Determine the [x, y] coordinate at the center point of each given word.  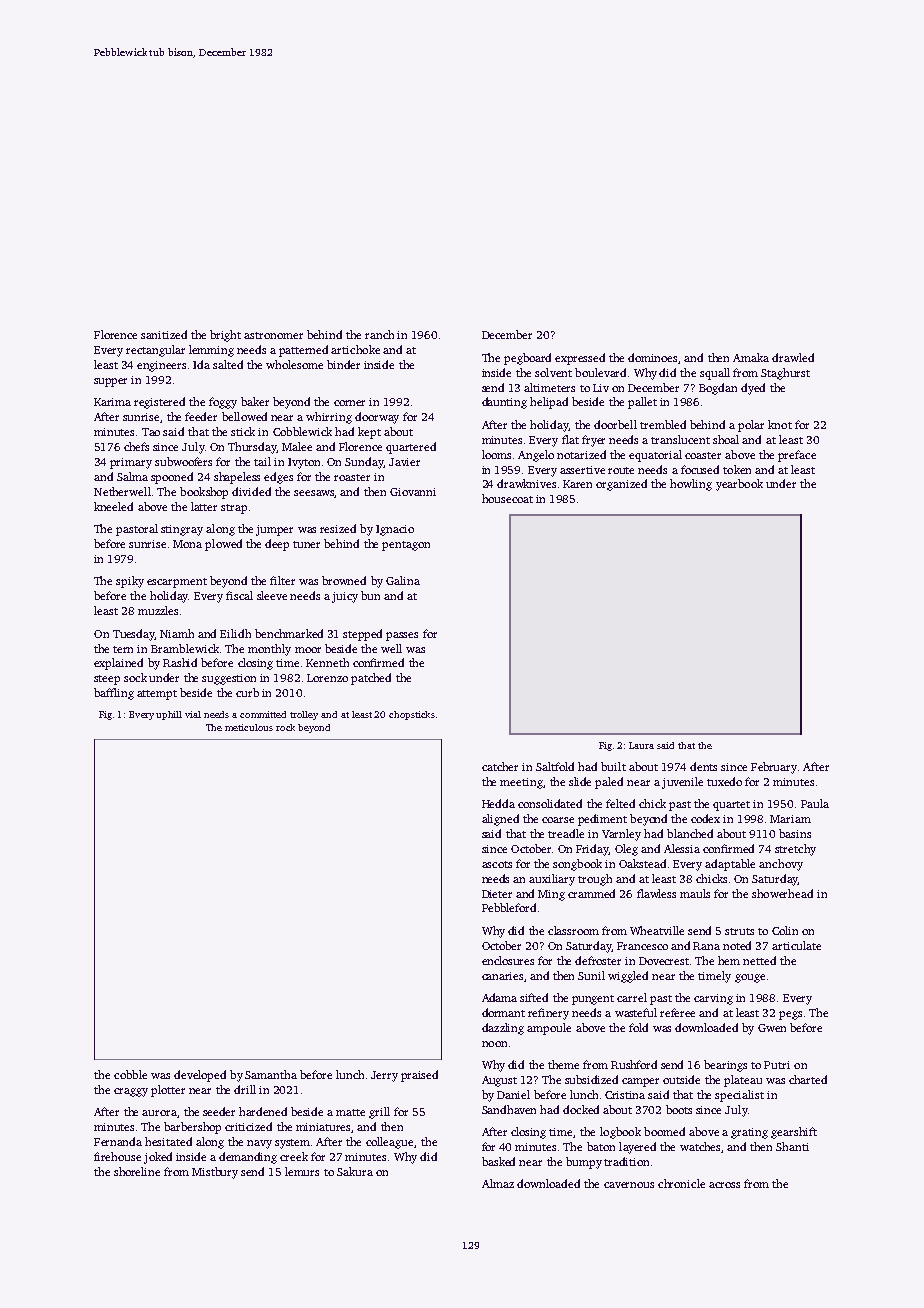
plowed [223, 545]
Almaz [498, 1183]
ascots [497, 864]
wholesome [294, 364]
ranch [379, 334]
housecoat [507, 498]
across [724, 1185]
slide [580, 781]
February [774, 768]
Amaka [751, 357]
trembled [663, 424]
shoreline [137, 1171]
